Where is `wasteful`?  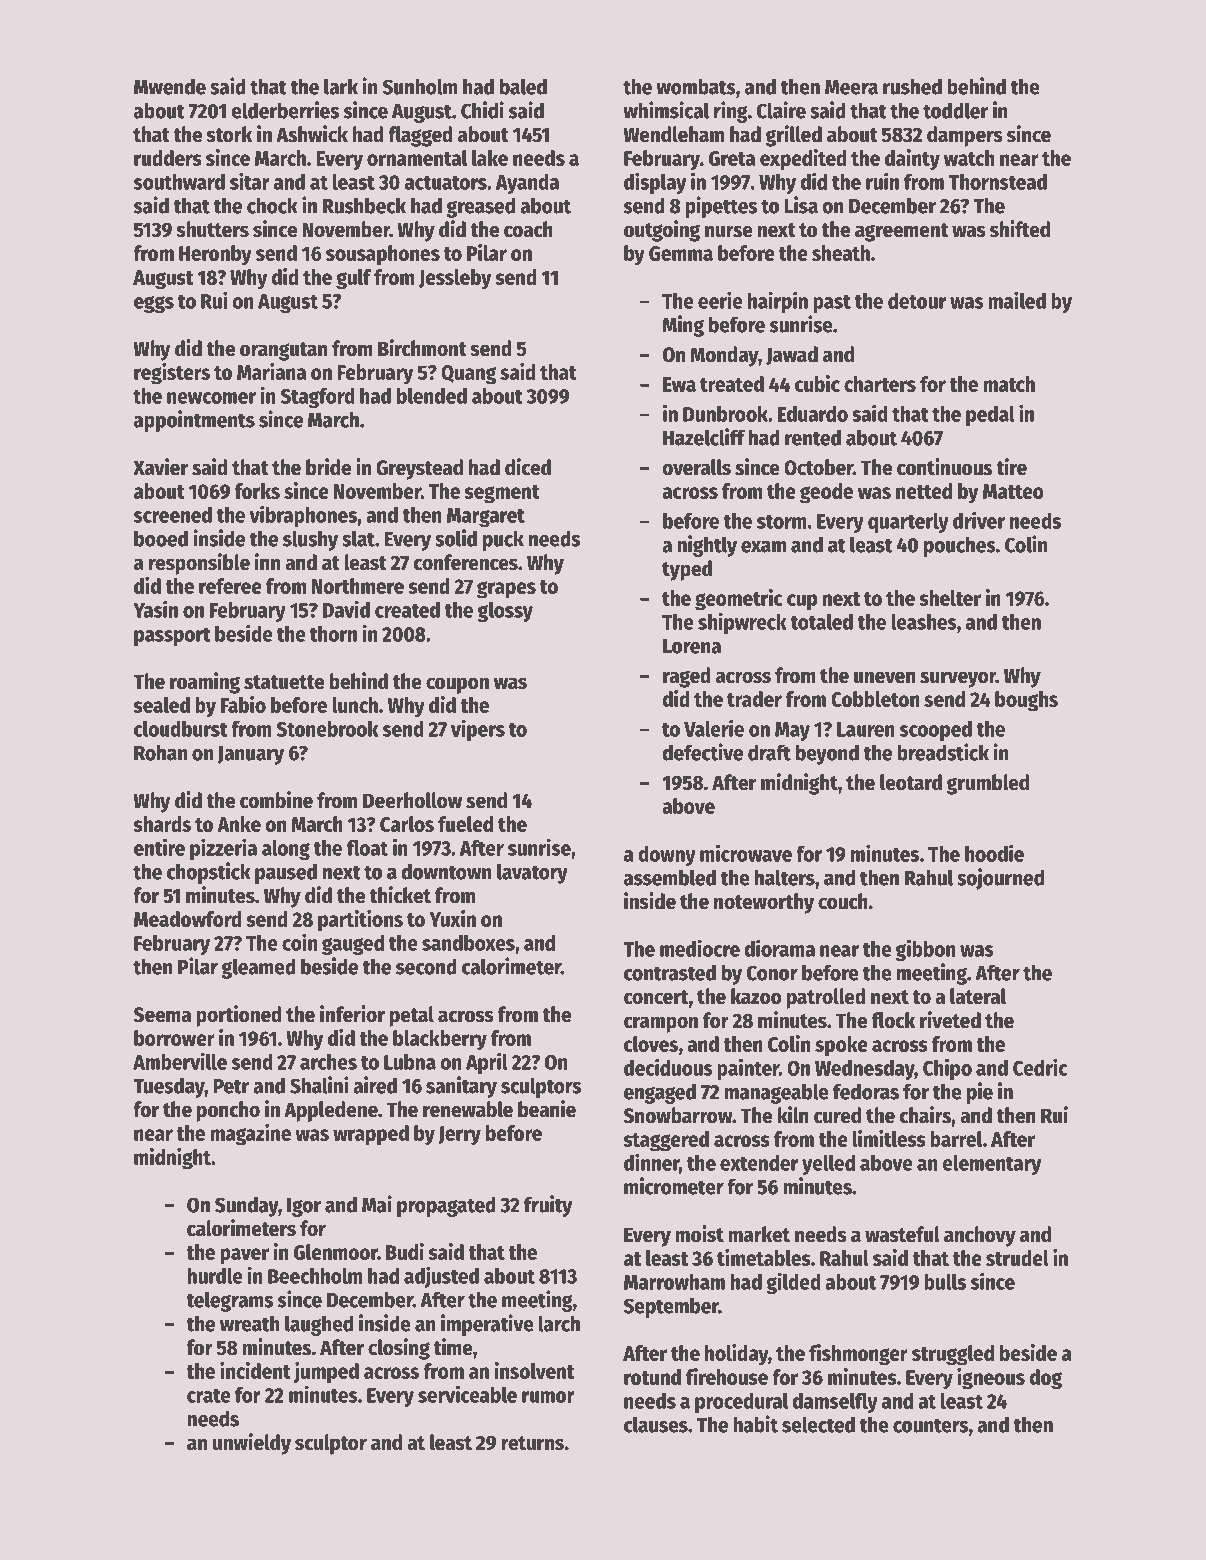 wasteful is located at coordinates (902, 1234).
